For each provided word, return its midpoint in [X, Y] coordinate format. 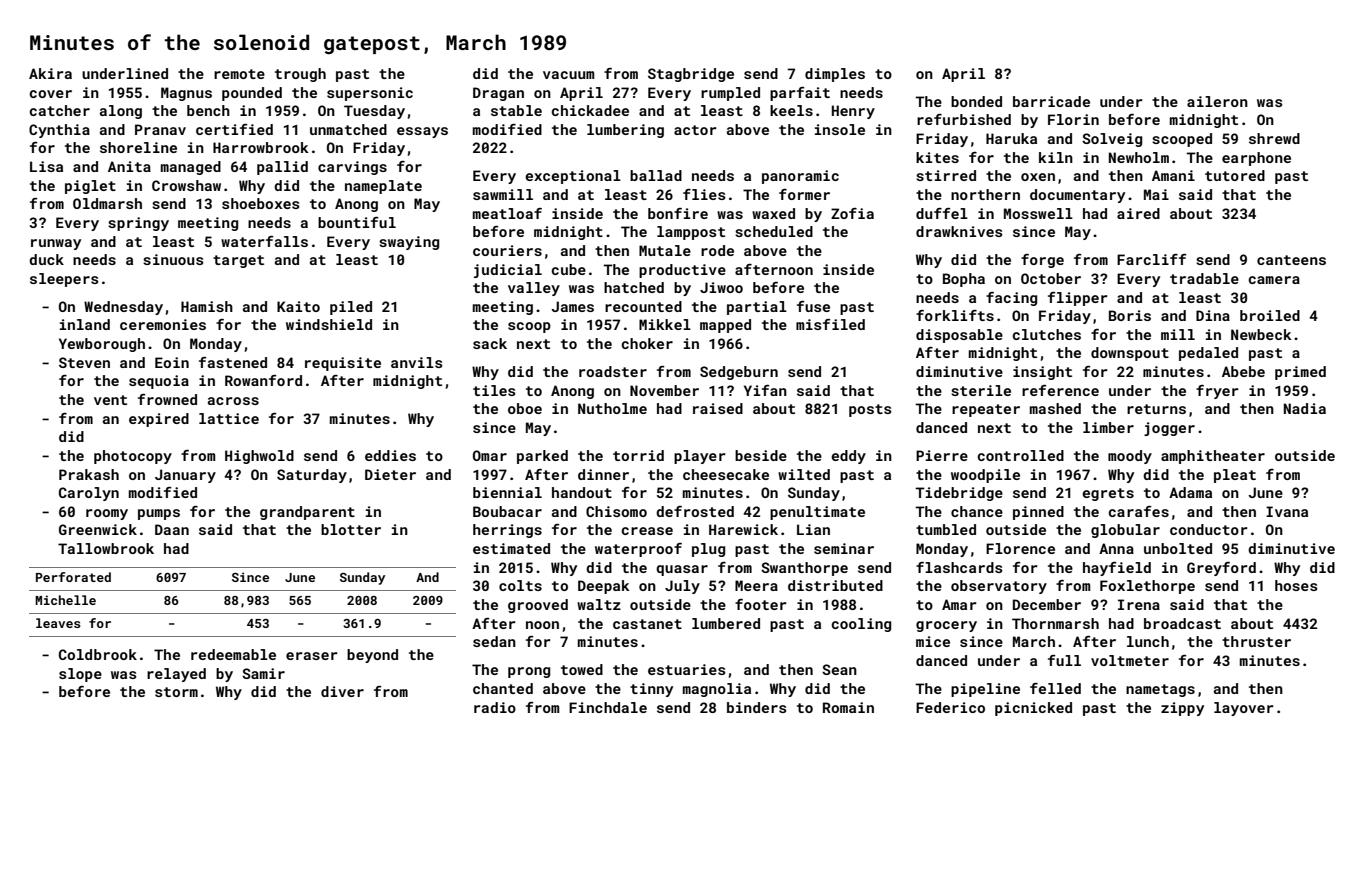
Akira [50, 73]
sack [490, 343]
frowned [167, 399]
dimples [835, 75]
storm [176, 692]
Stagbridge [691, 75]
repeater [986, 410]
